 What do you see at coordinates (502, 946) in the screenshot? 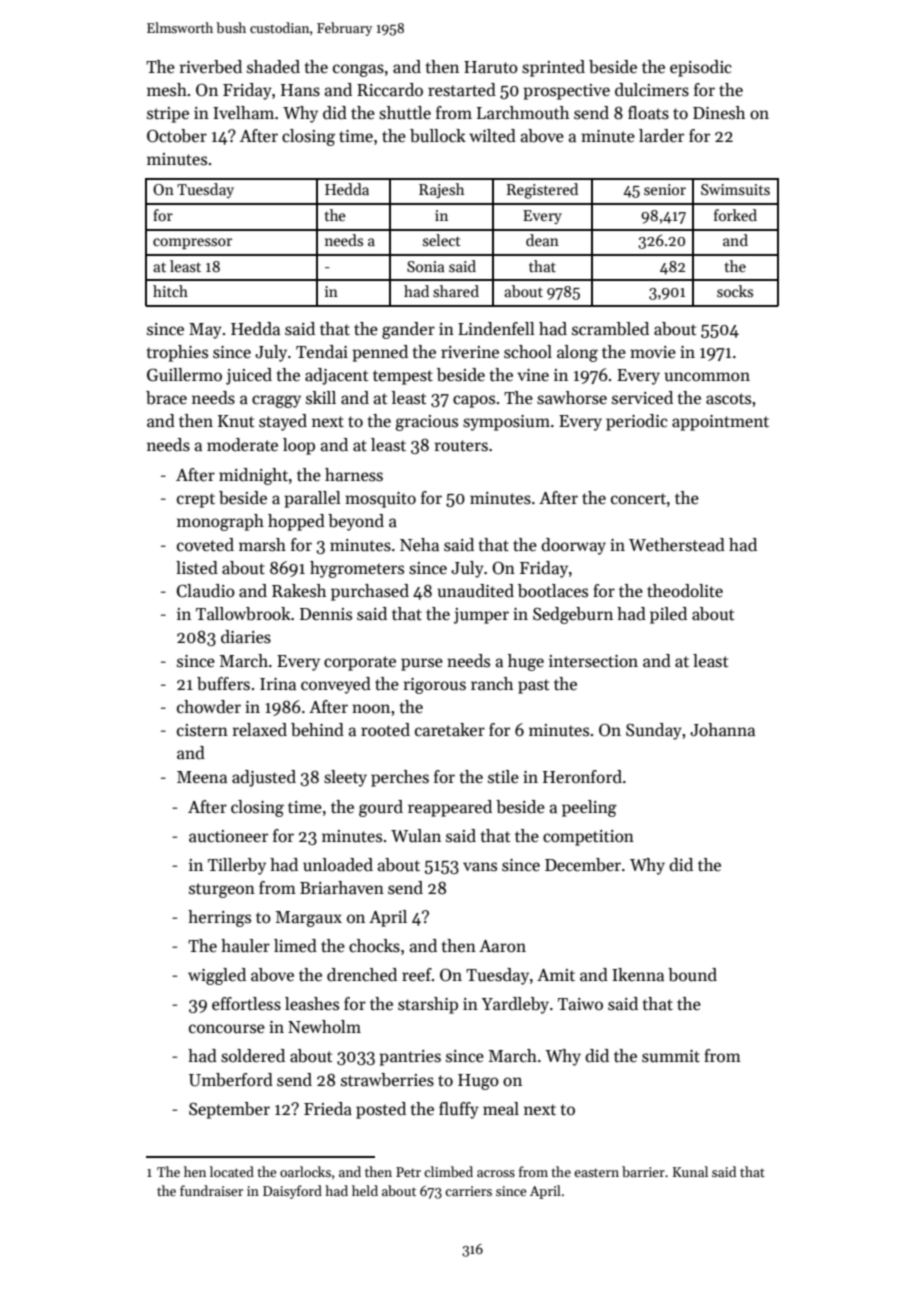
I see `Aaron` at bounding box center [502, 946].
